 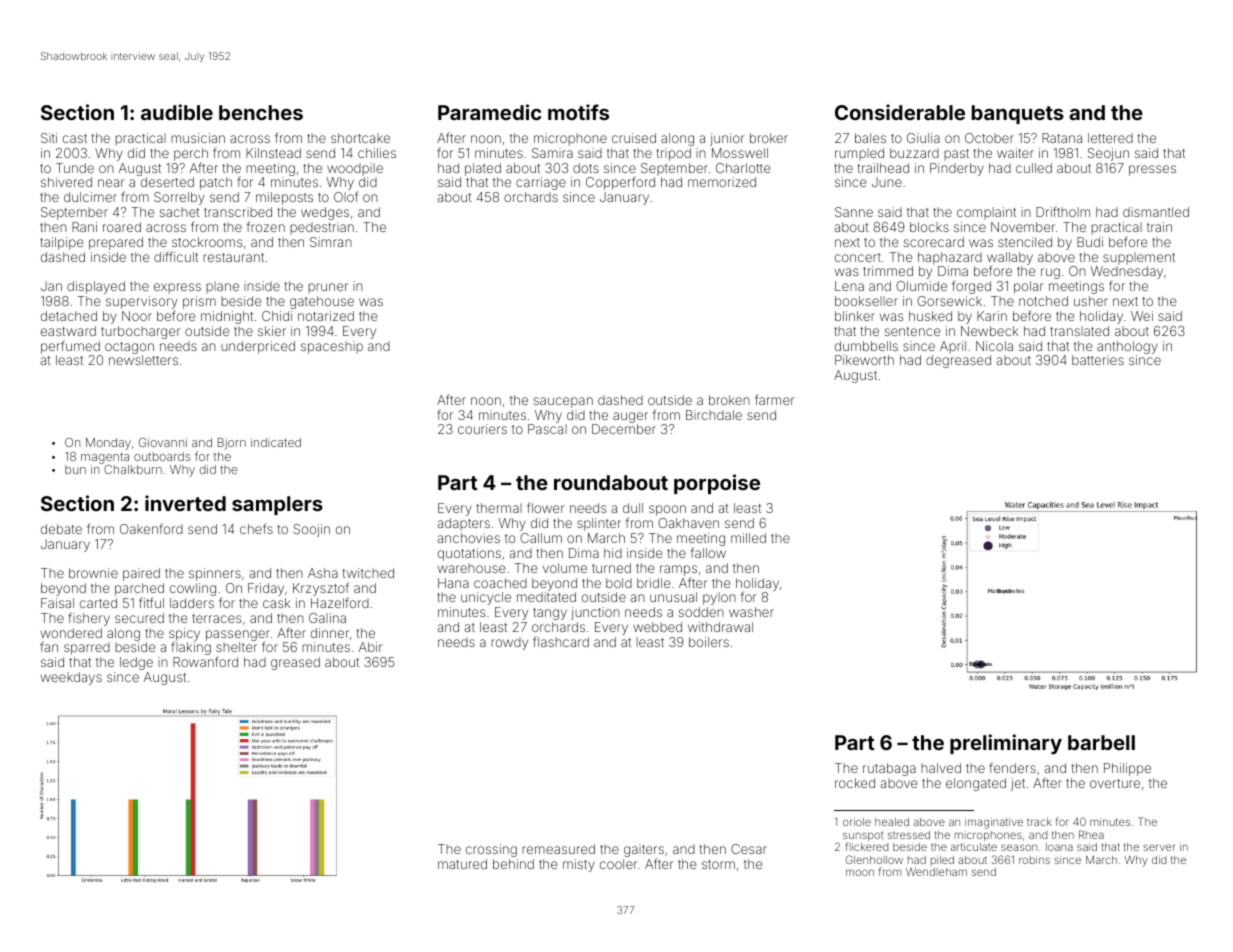 What do you see at coordinates (371, 647) in the screenshot?
I see `Abir` at bounding box center [371, 647].
